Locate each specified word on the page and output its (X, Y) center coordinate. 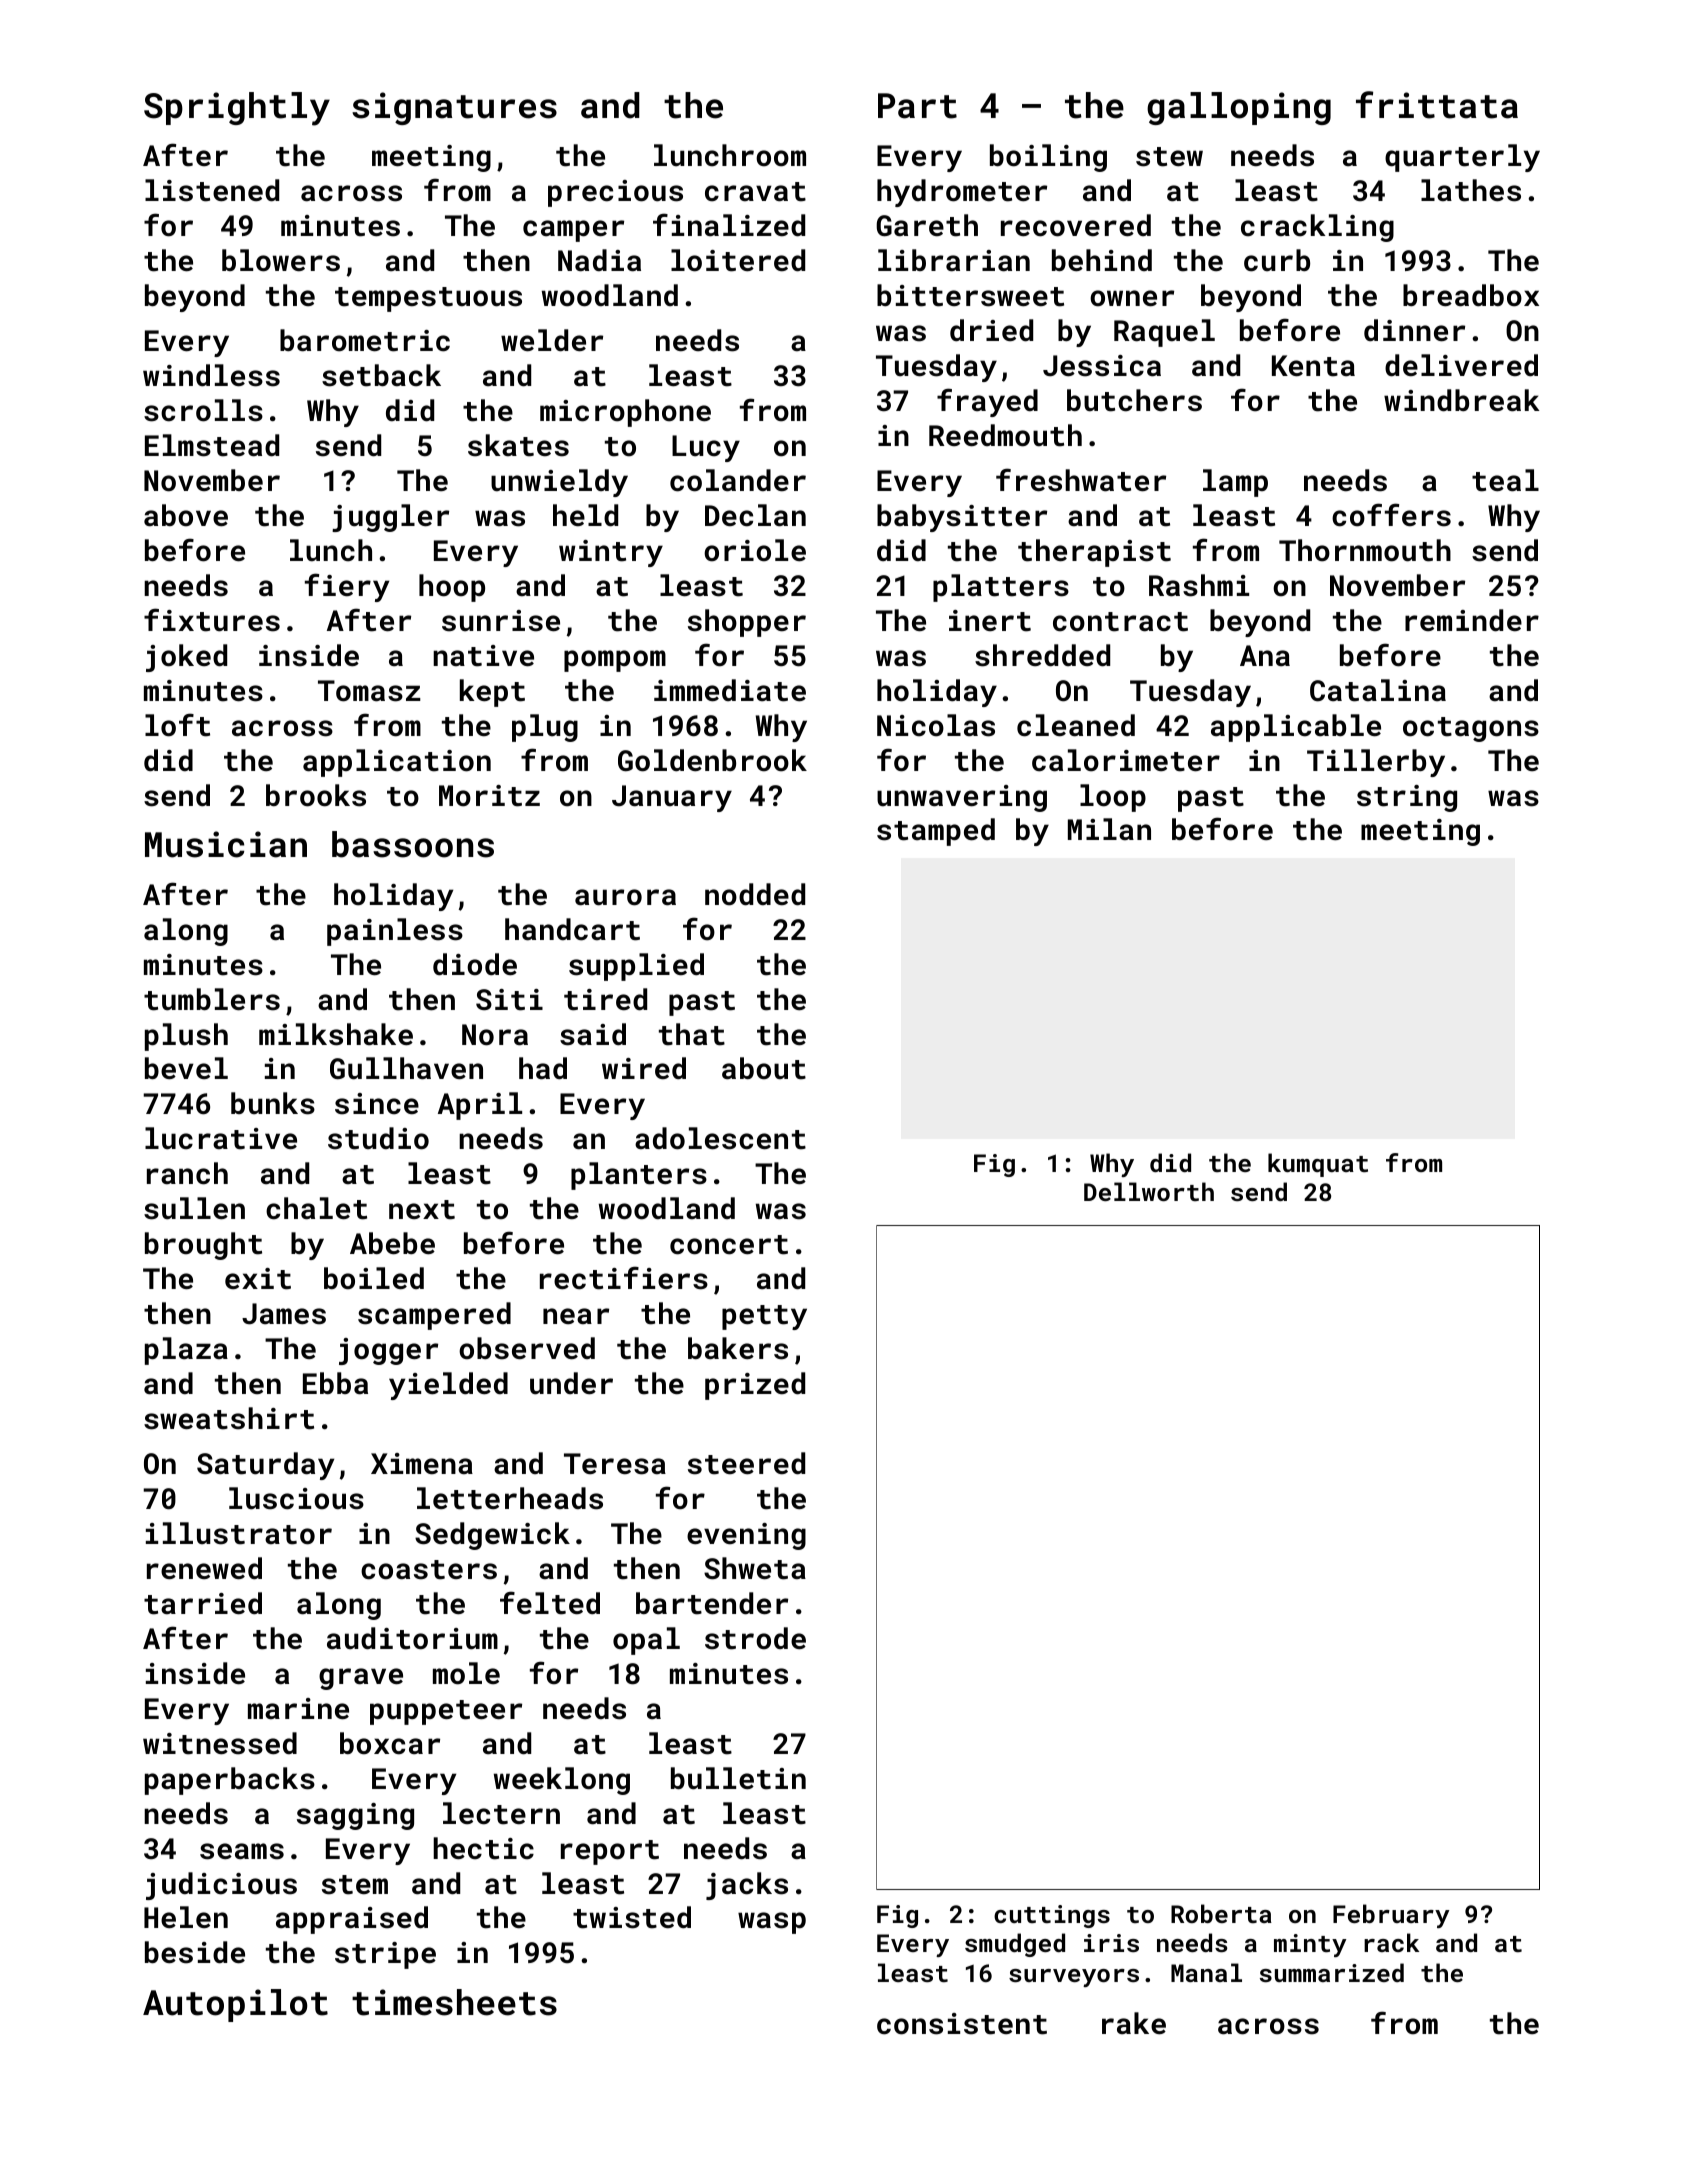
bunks (273, 1103)
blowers (281, 260)
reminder (1472, 620)
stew (1169, 157)
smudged (1015, 1945)
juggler (390, 518)
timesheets (454, 2002)
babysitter (962, 518)
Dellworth (1149, 1191)
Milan (1109, 829)
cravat (755, 192)
